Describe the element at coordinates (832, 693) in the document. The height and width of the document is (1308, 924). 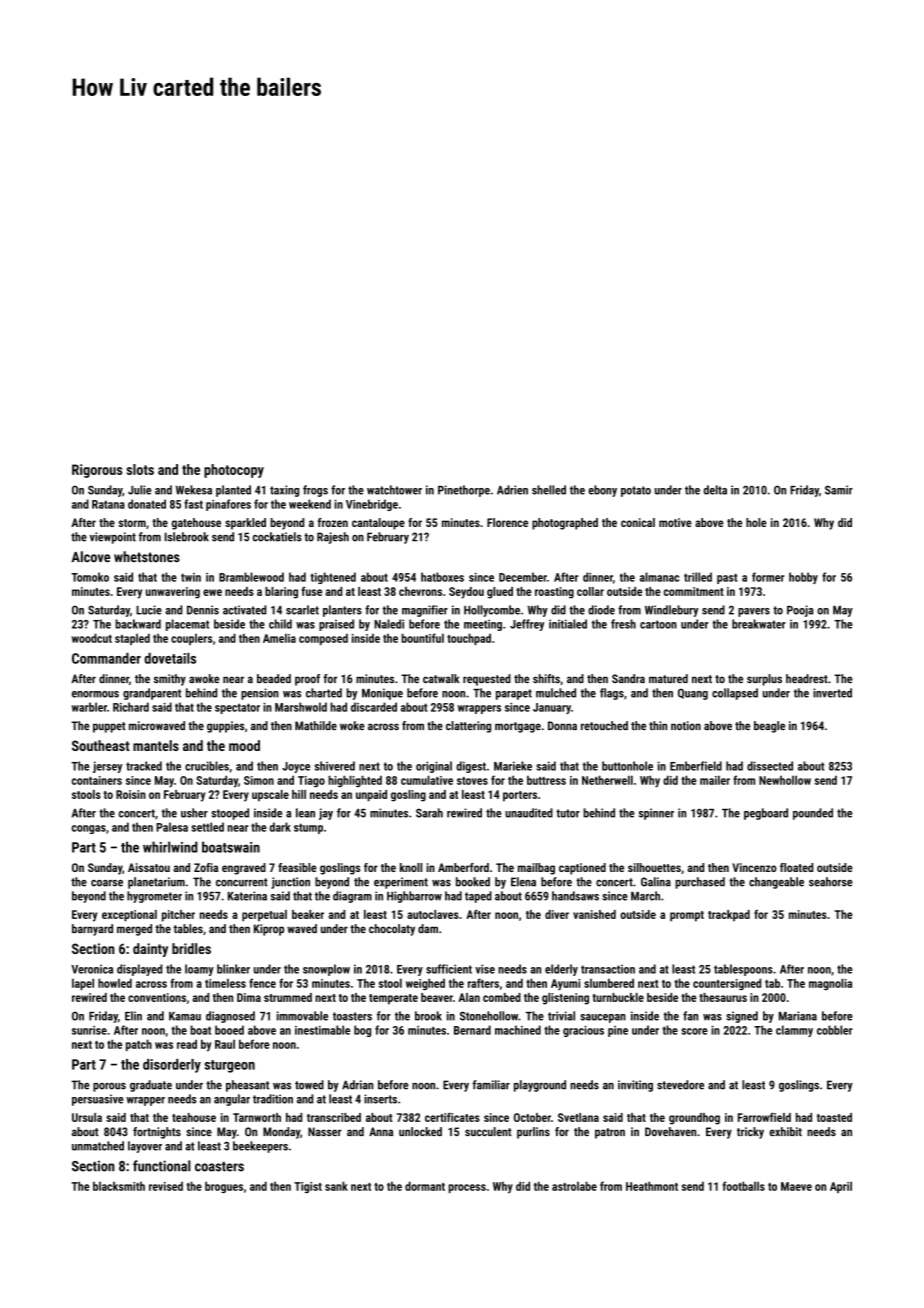
I see `inverted` at that location.
